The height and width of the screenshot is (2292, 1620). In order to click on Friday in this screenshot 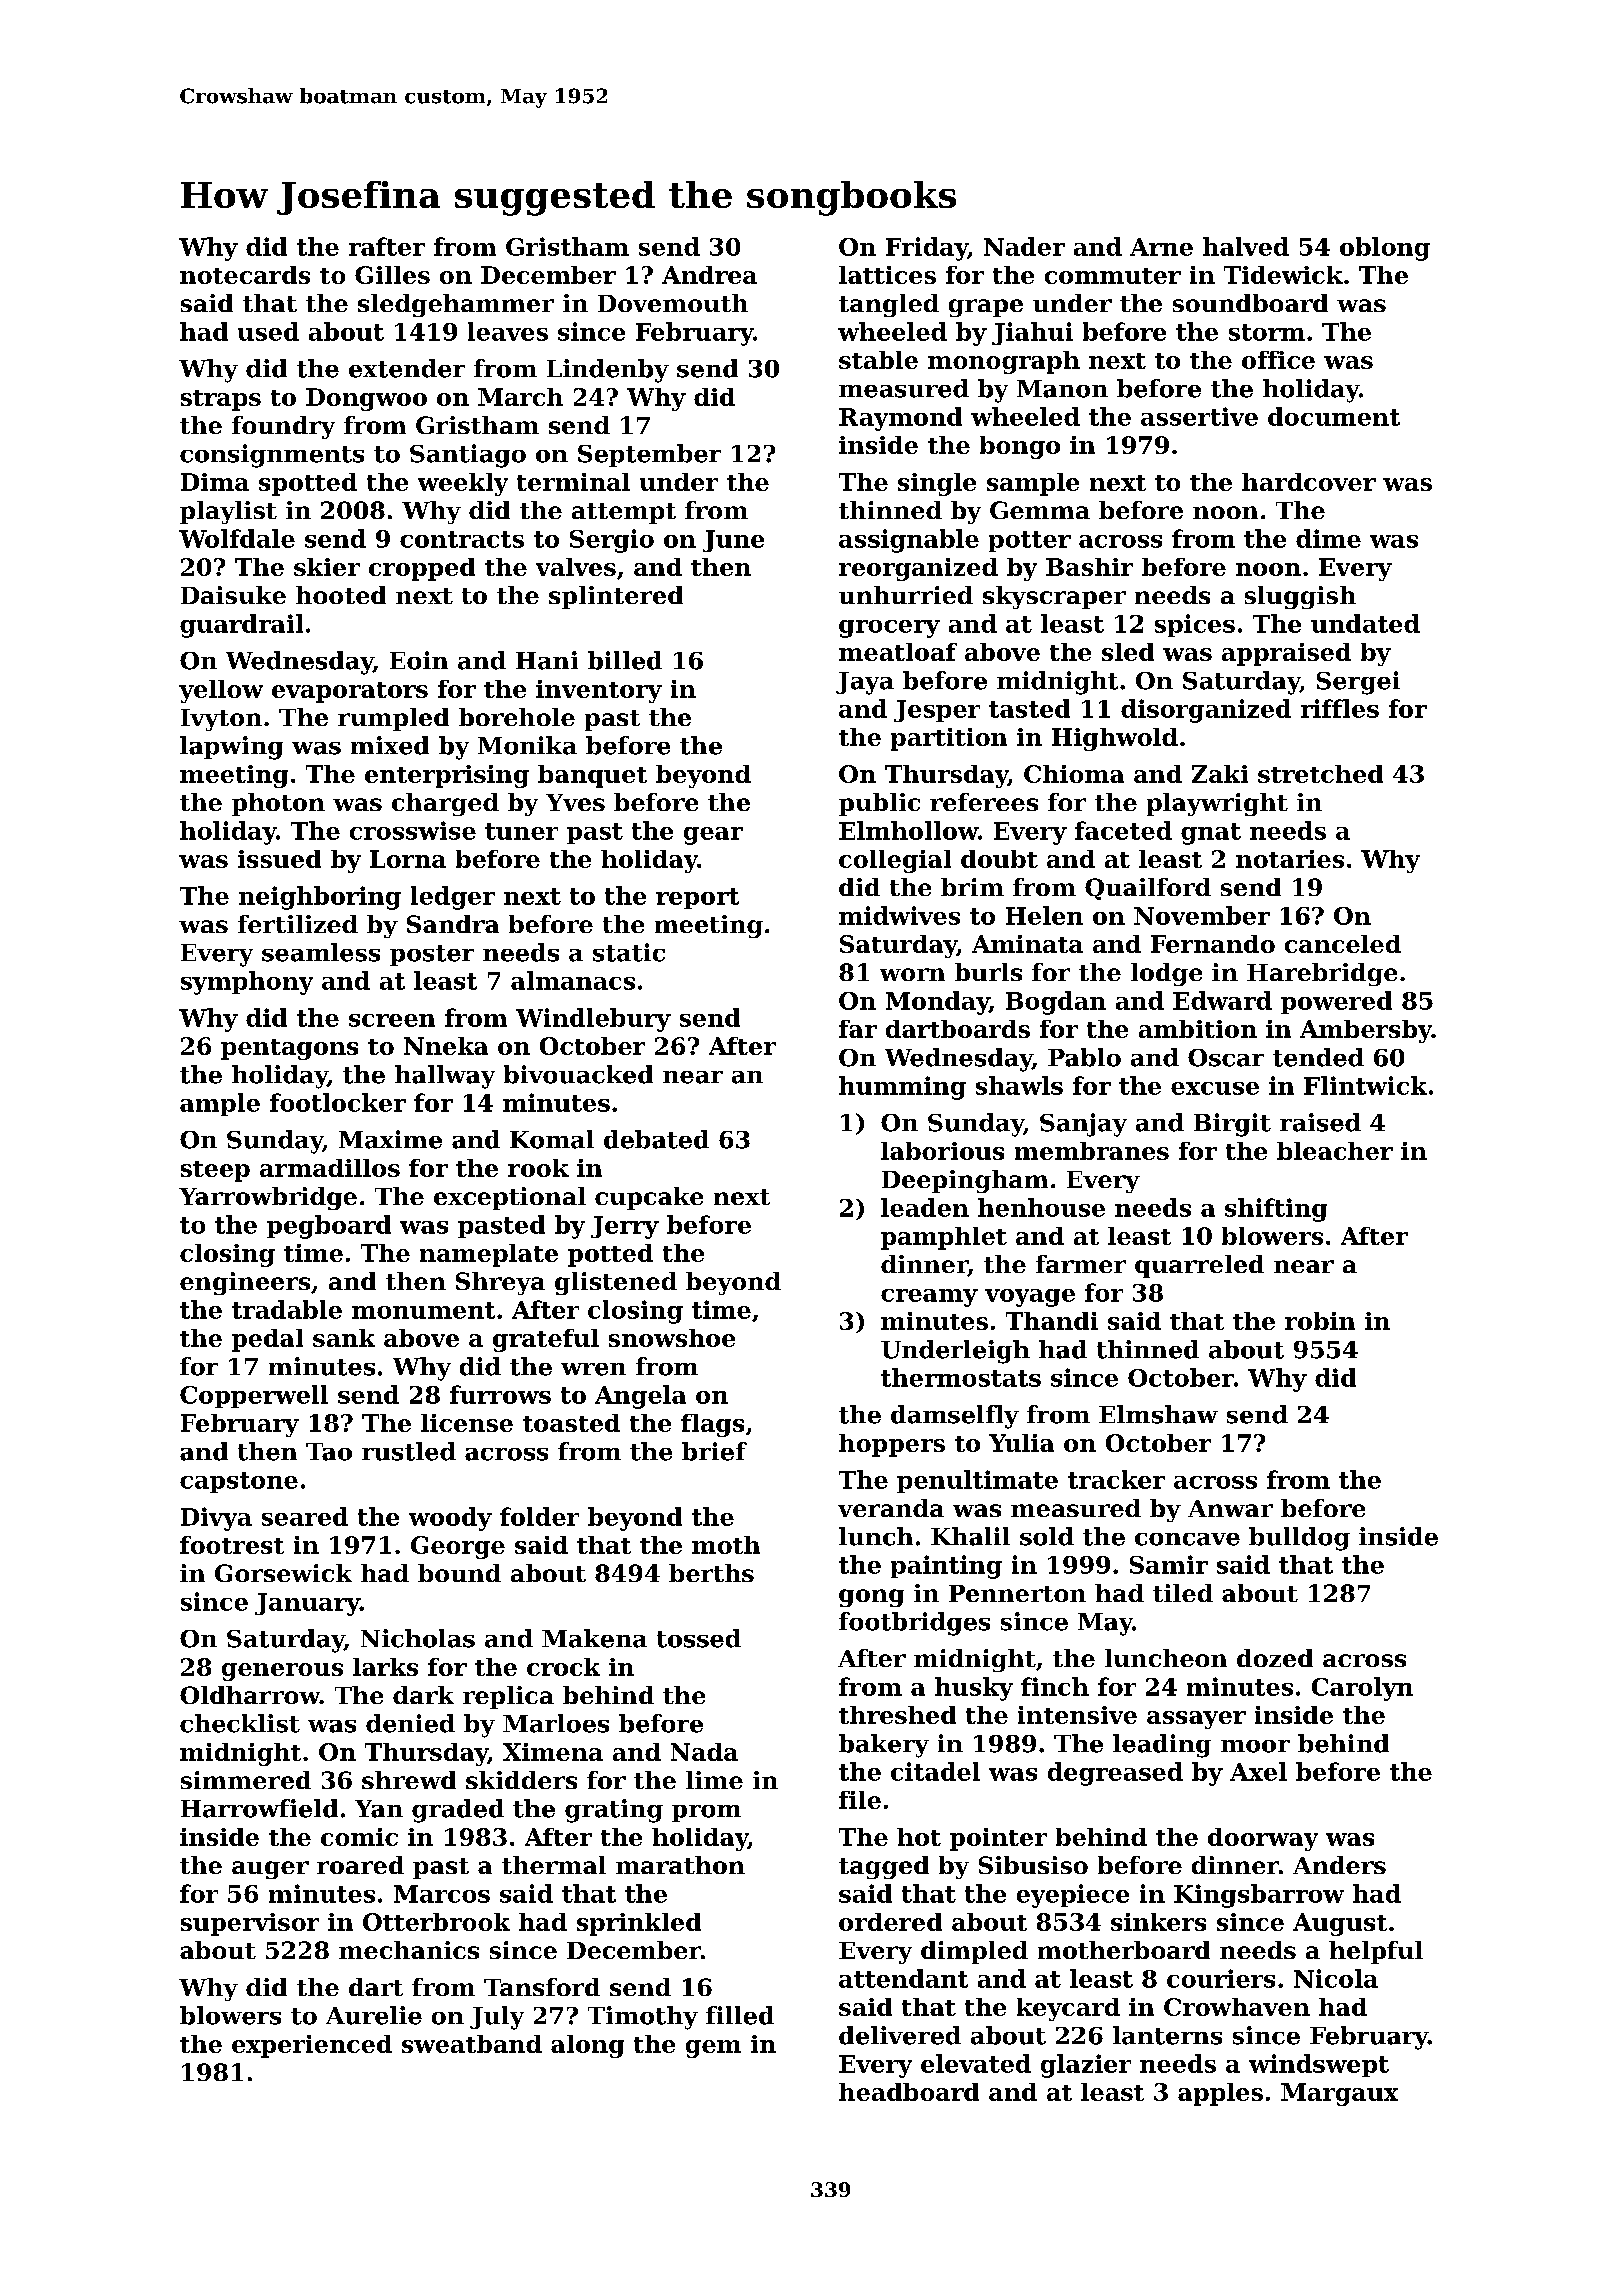, I will do `click(927, 249)`.
